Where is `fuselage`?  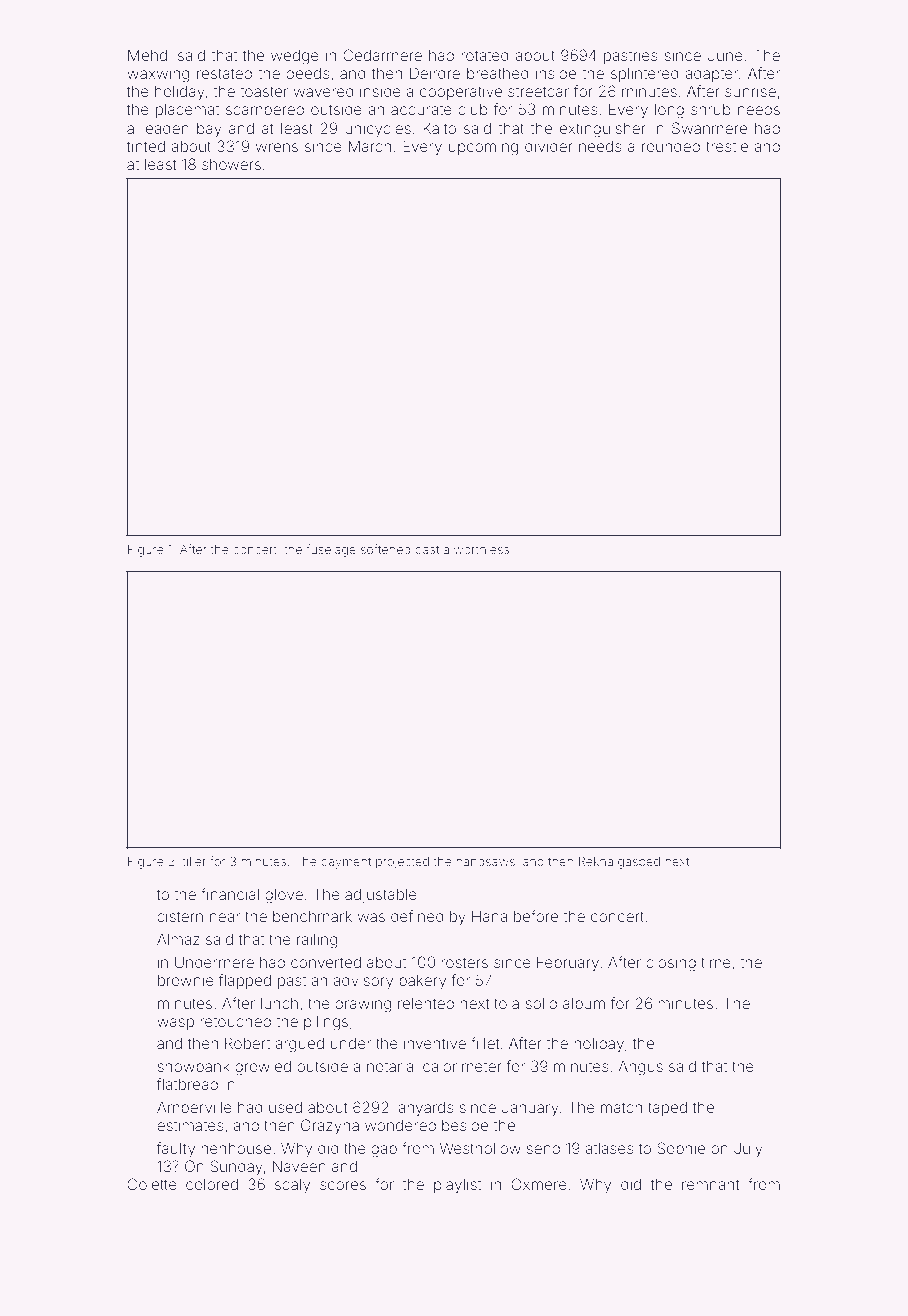 fuselage is located at coordinates (331, 550).
